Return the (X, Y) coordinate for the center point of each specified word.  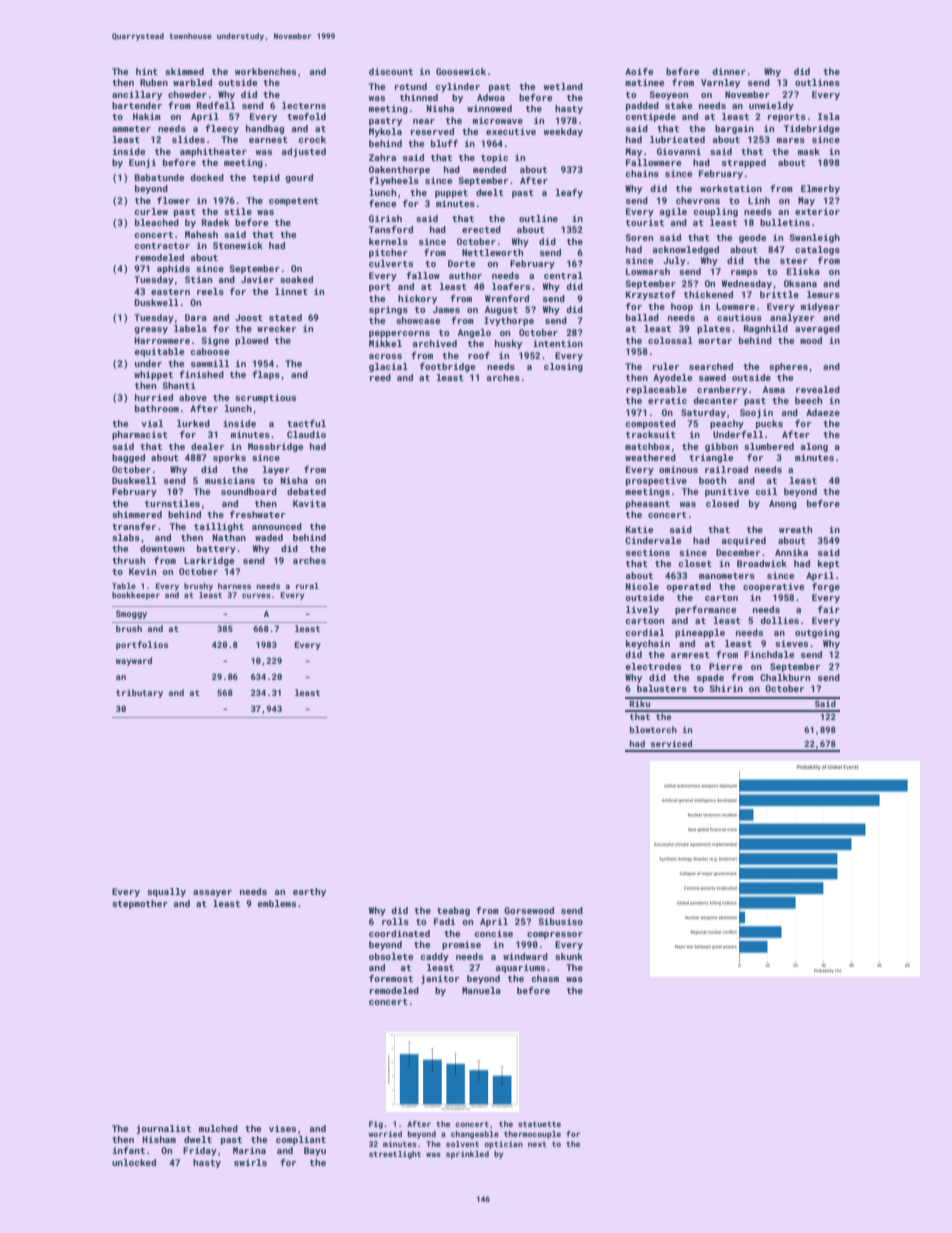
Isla (829, 116)
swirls (250, 1162)
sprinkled (467, 1155)
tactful (306, 423)
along (814, 447)
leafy (569, 193)
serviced (671, 743)
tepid (266, 178)
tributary (139, 693)
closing (563, 367)
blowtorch (653, 729)
